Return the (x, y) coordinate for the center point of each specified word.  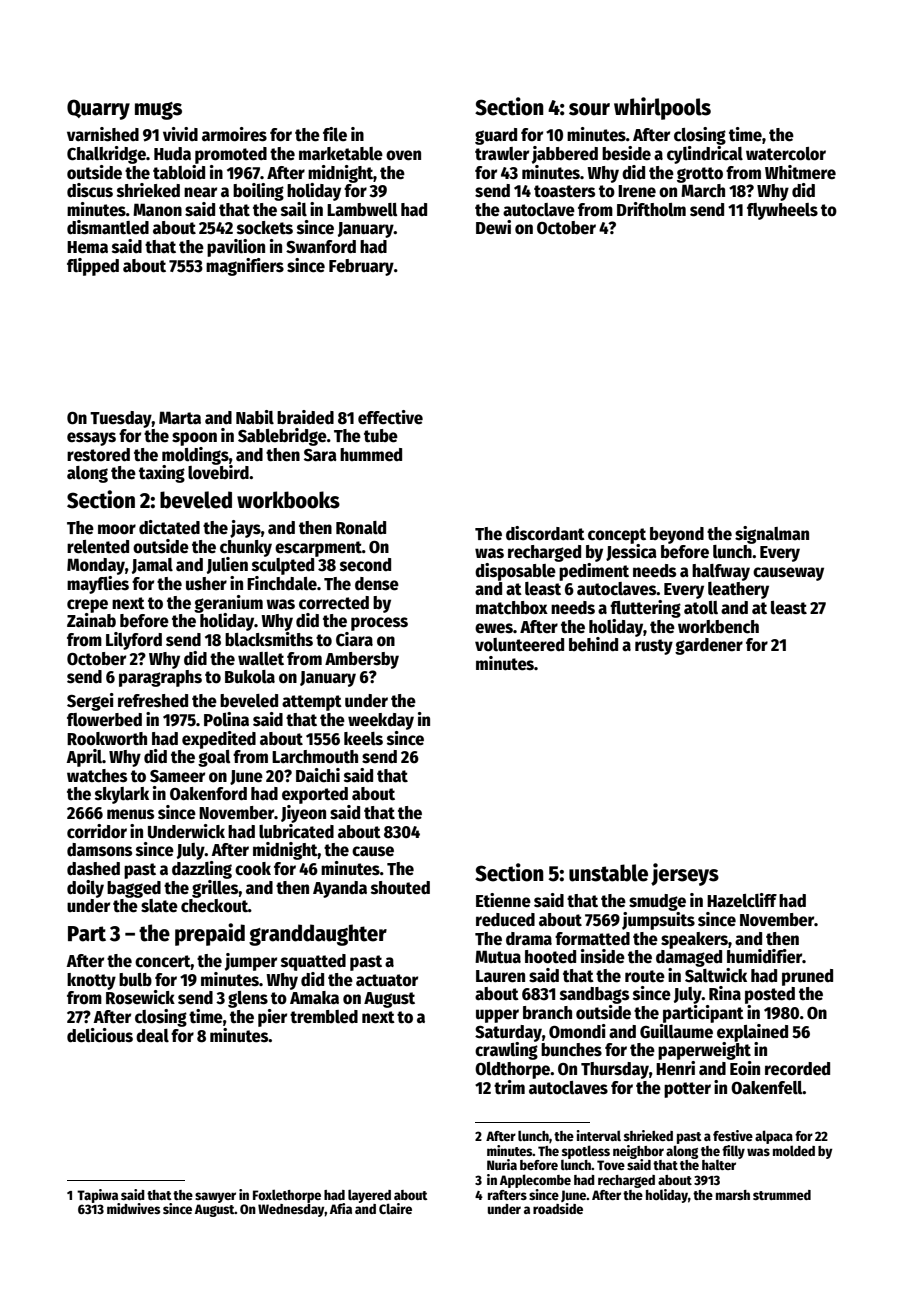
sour (589, 109)
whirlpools (662, 108)
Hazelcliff (742, 900)
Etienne (503, 900)
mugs (158, 111)
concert (163, 961)
